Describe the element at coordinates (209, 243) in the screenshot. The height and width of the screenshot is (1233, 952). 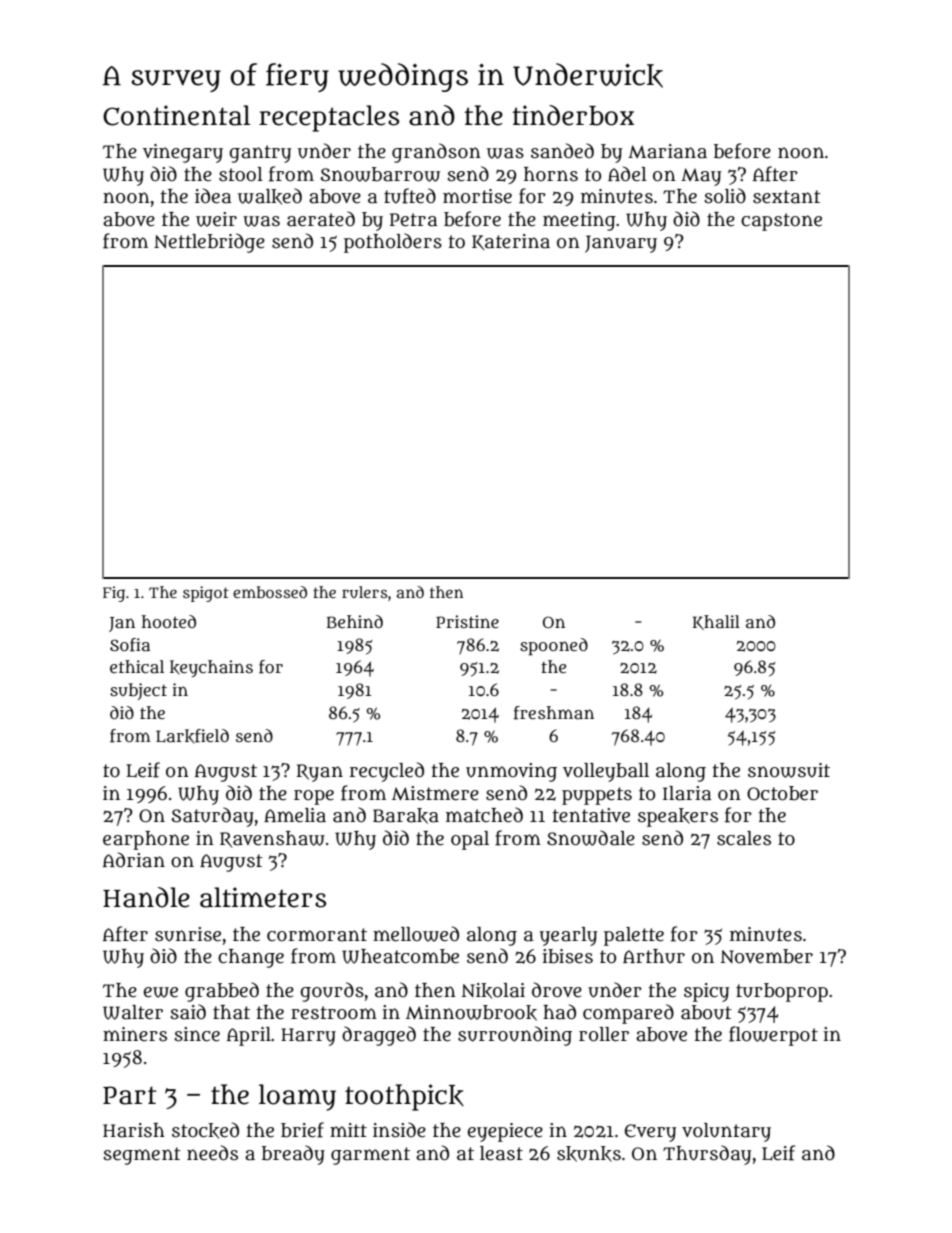
I see `Nettlebridge` at that location.
